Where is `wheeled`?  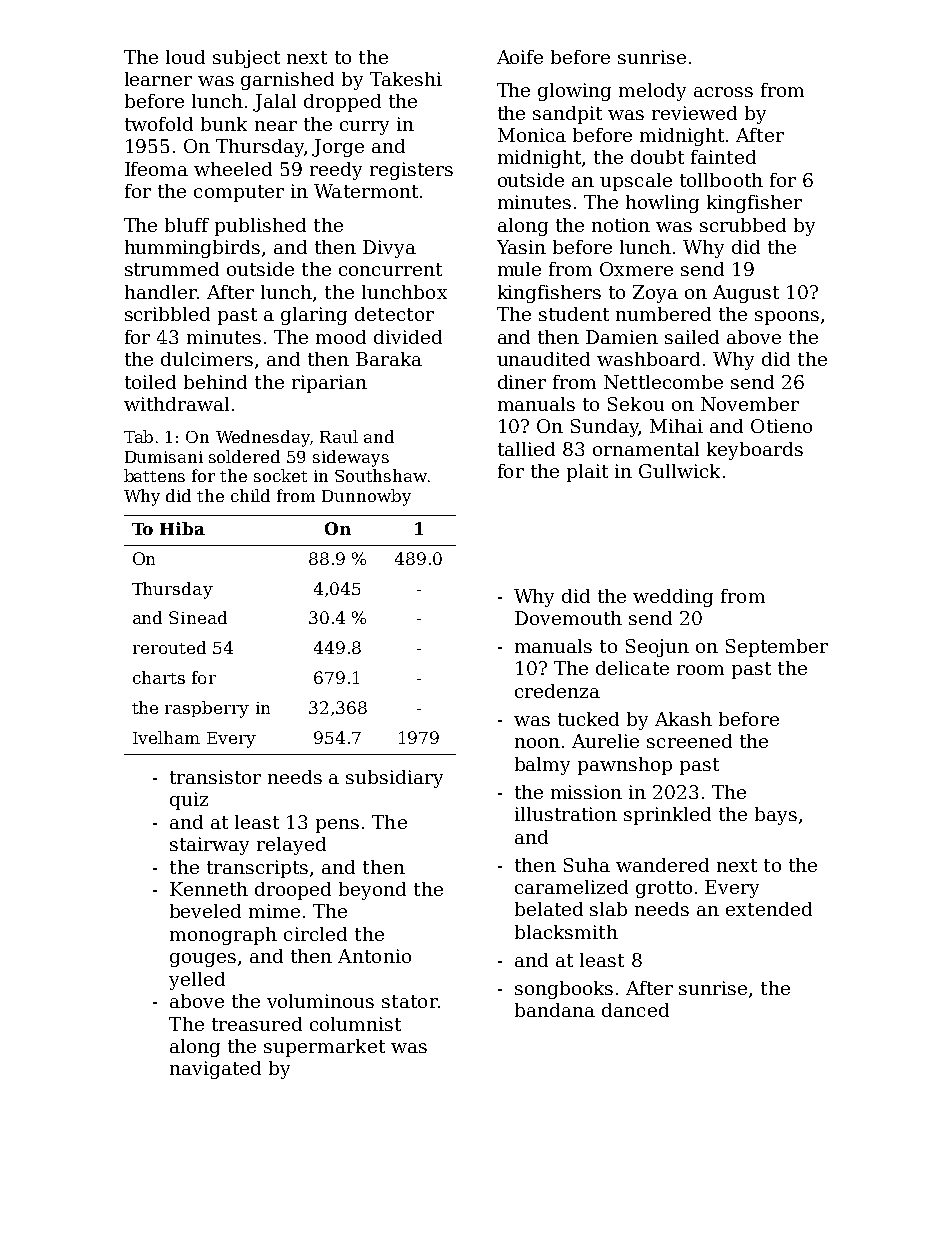 wheeled is located at coordinates (233, 169).
